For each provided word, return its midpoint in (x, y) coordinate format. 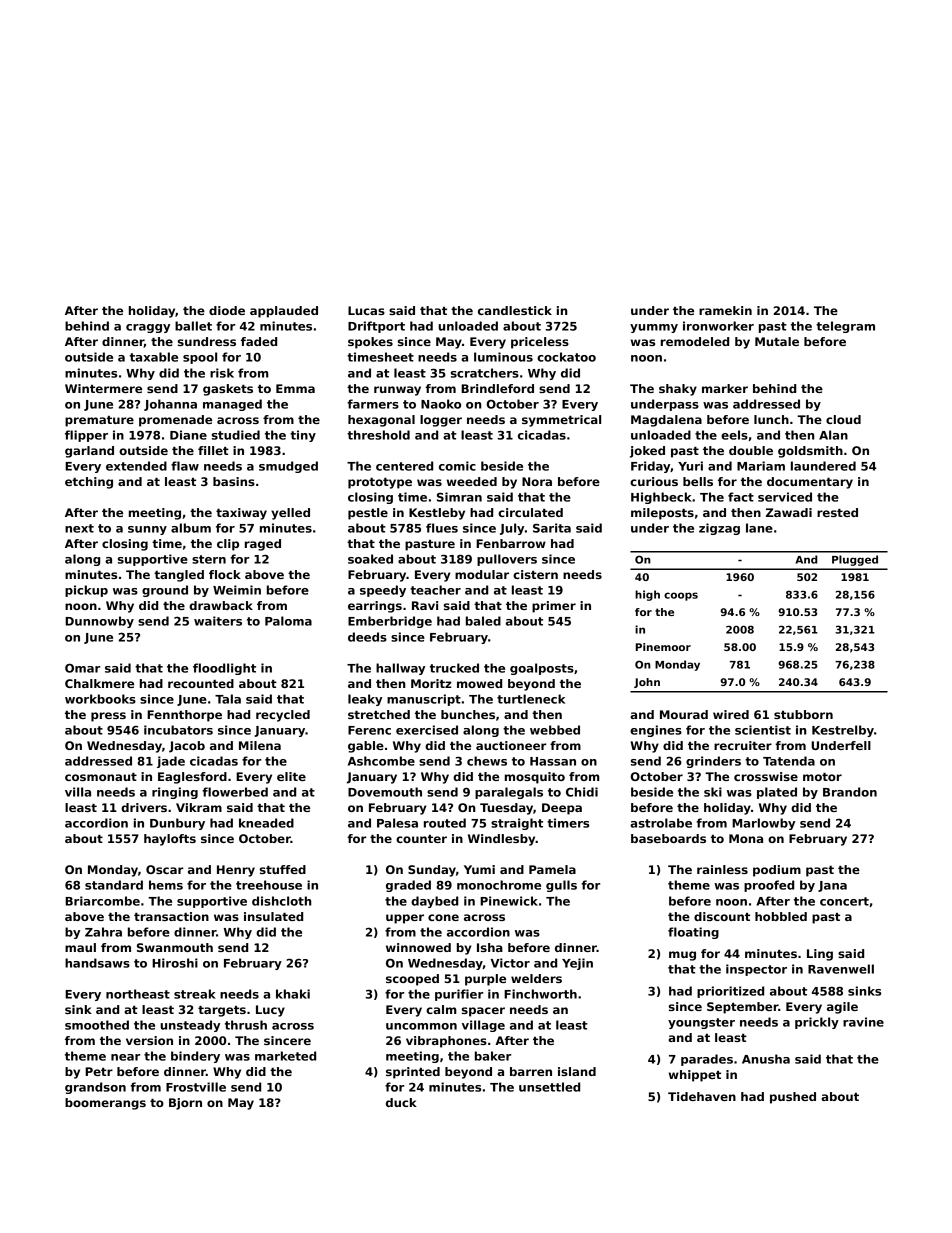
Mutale (777, 341)
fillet (213, 450)
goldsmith (810, 452)
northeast (138, 994)
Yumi (479, 869)
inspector (756, 970)
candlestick (515, 310)
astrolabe (661, 823)
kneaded (266, 823)
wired (731, 714)
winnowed (418, 947)
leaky (365, 700)
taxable (154, 357)
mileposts (662, 514)
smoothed (97, 1025)
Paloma (288, 621)
